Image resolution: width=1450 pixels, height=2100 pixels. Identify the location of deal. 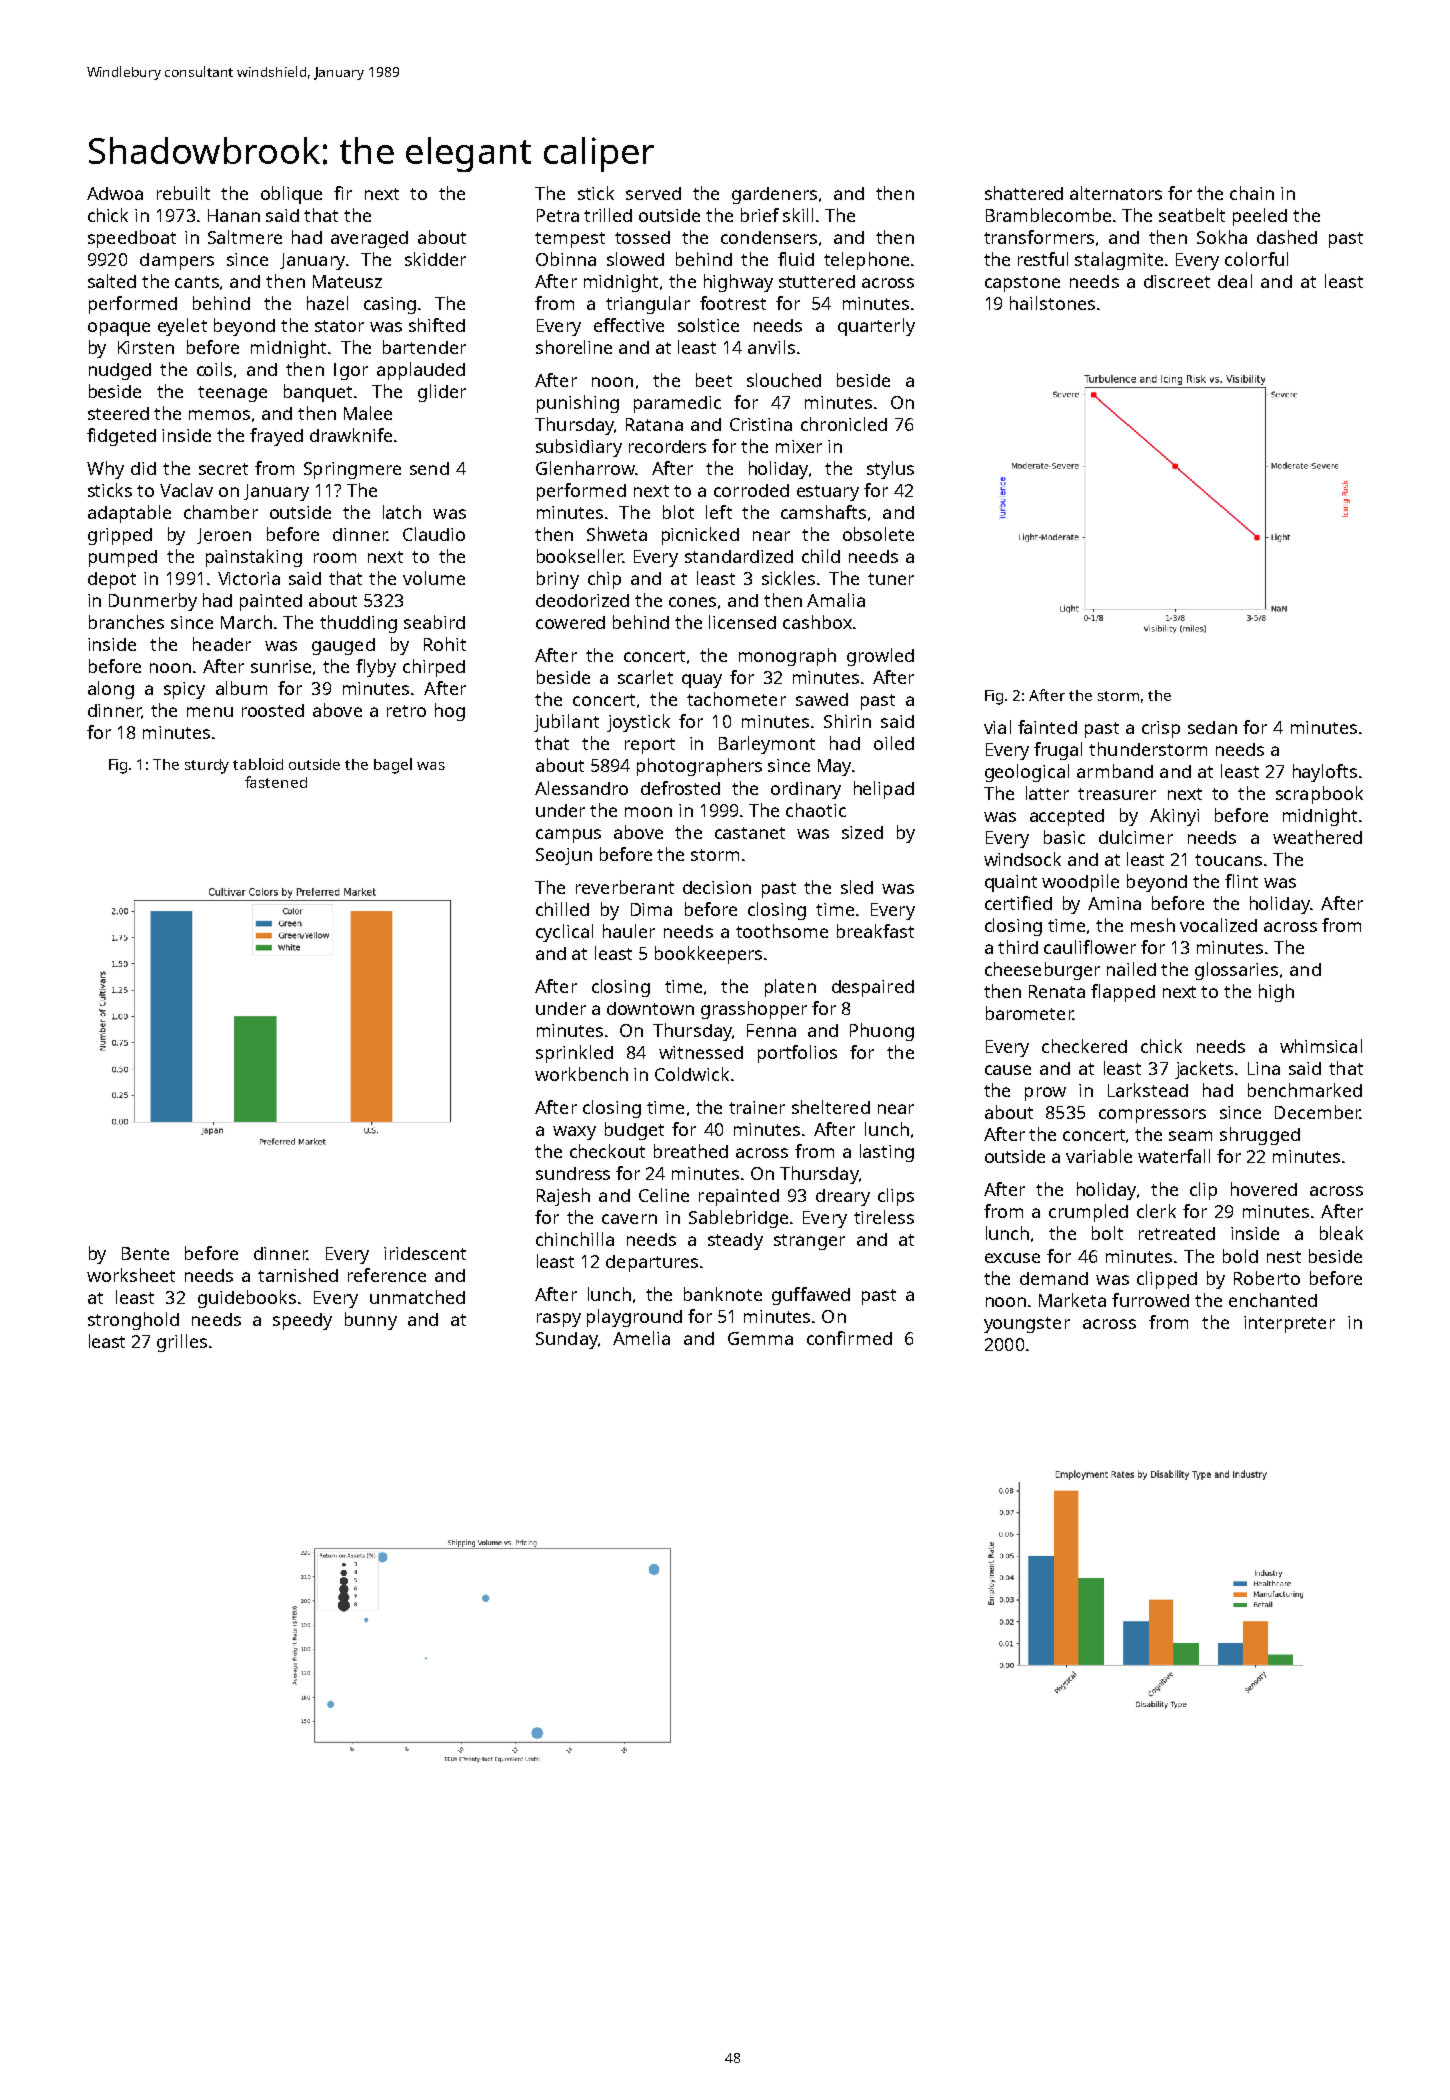
(1235, 281).
